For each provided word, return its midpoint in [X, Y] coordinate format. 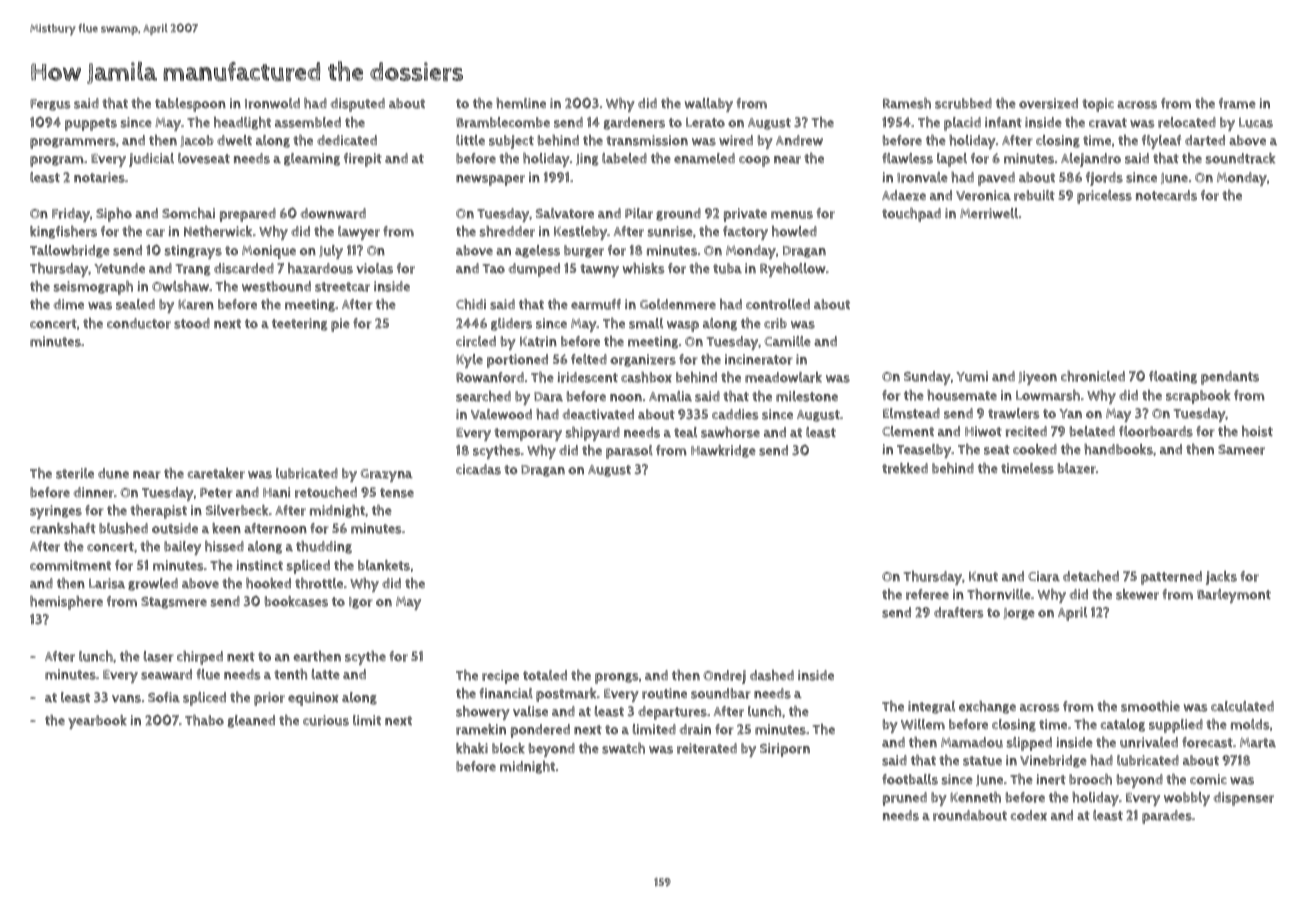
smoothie [1150, 706]
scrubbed [963, 103]
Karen [196, 305]
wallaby [708, 105]
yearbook [97, 722]
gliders [511, 324]
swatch [623, 748]
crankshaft [63, 528]
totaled [545, 675]
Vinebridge [1053, 761]
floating [1173, 377]
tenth [290, 674]
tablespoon [190, 105]
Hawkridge [723, 451]
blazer [1077, 468]
